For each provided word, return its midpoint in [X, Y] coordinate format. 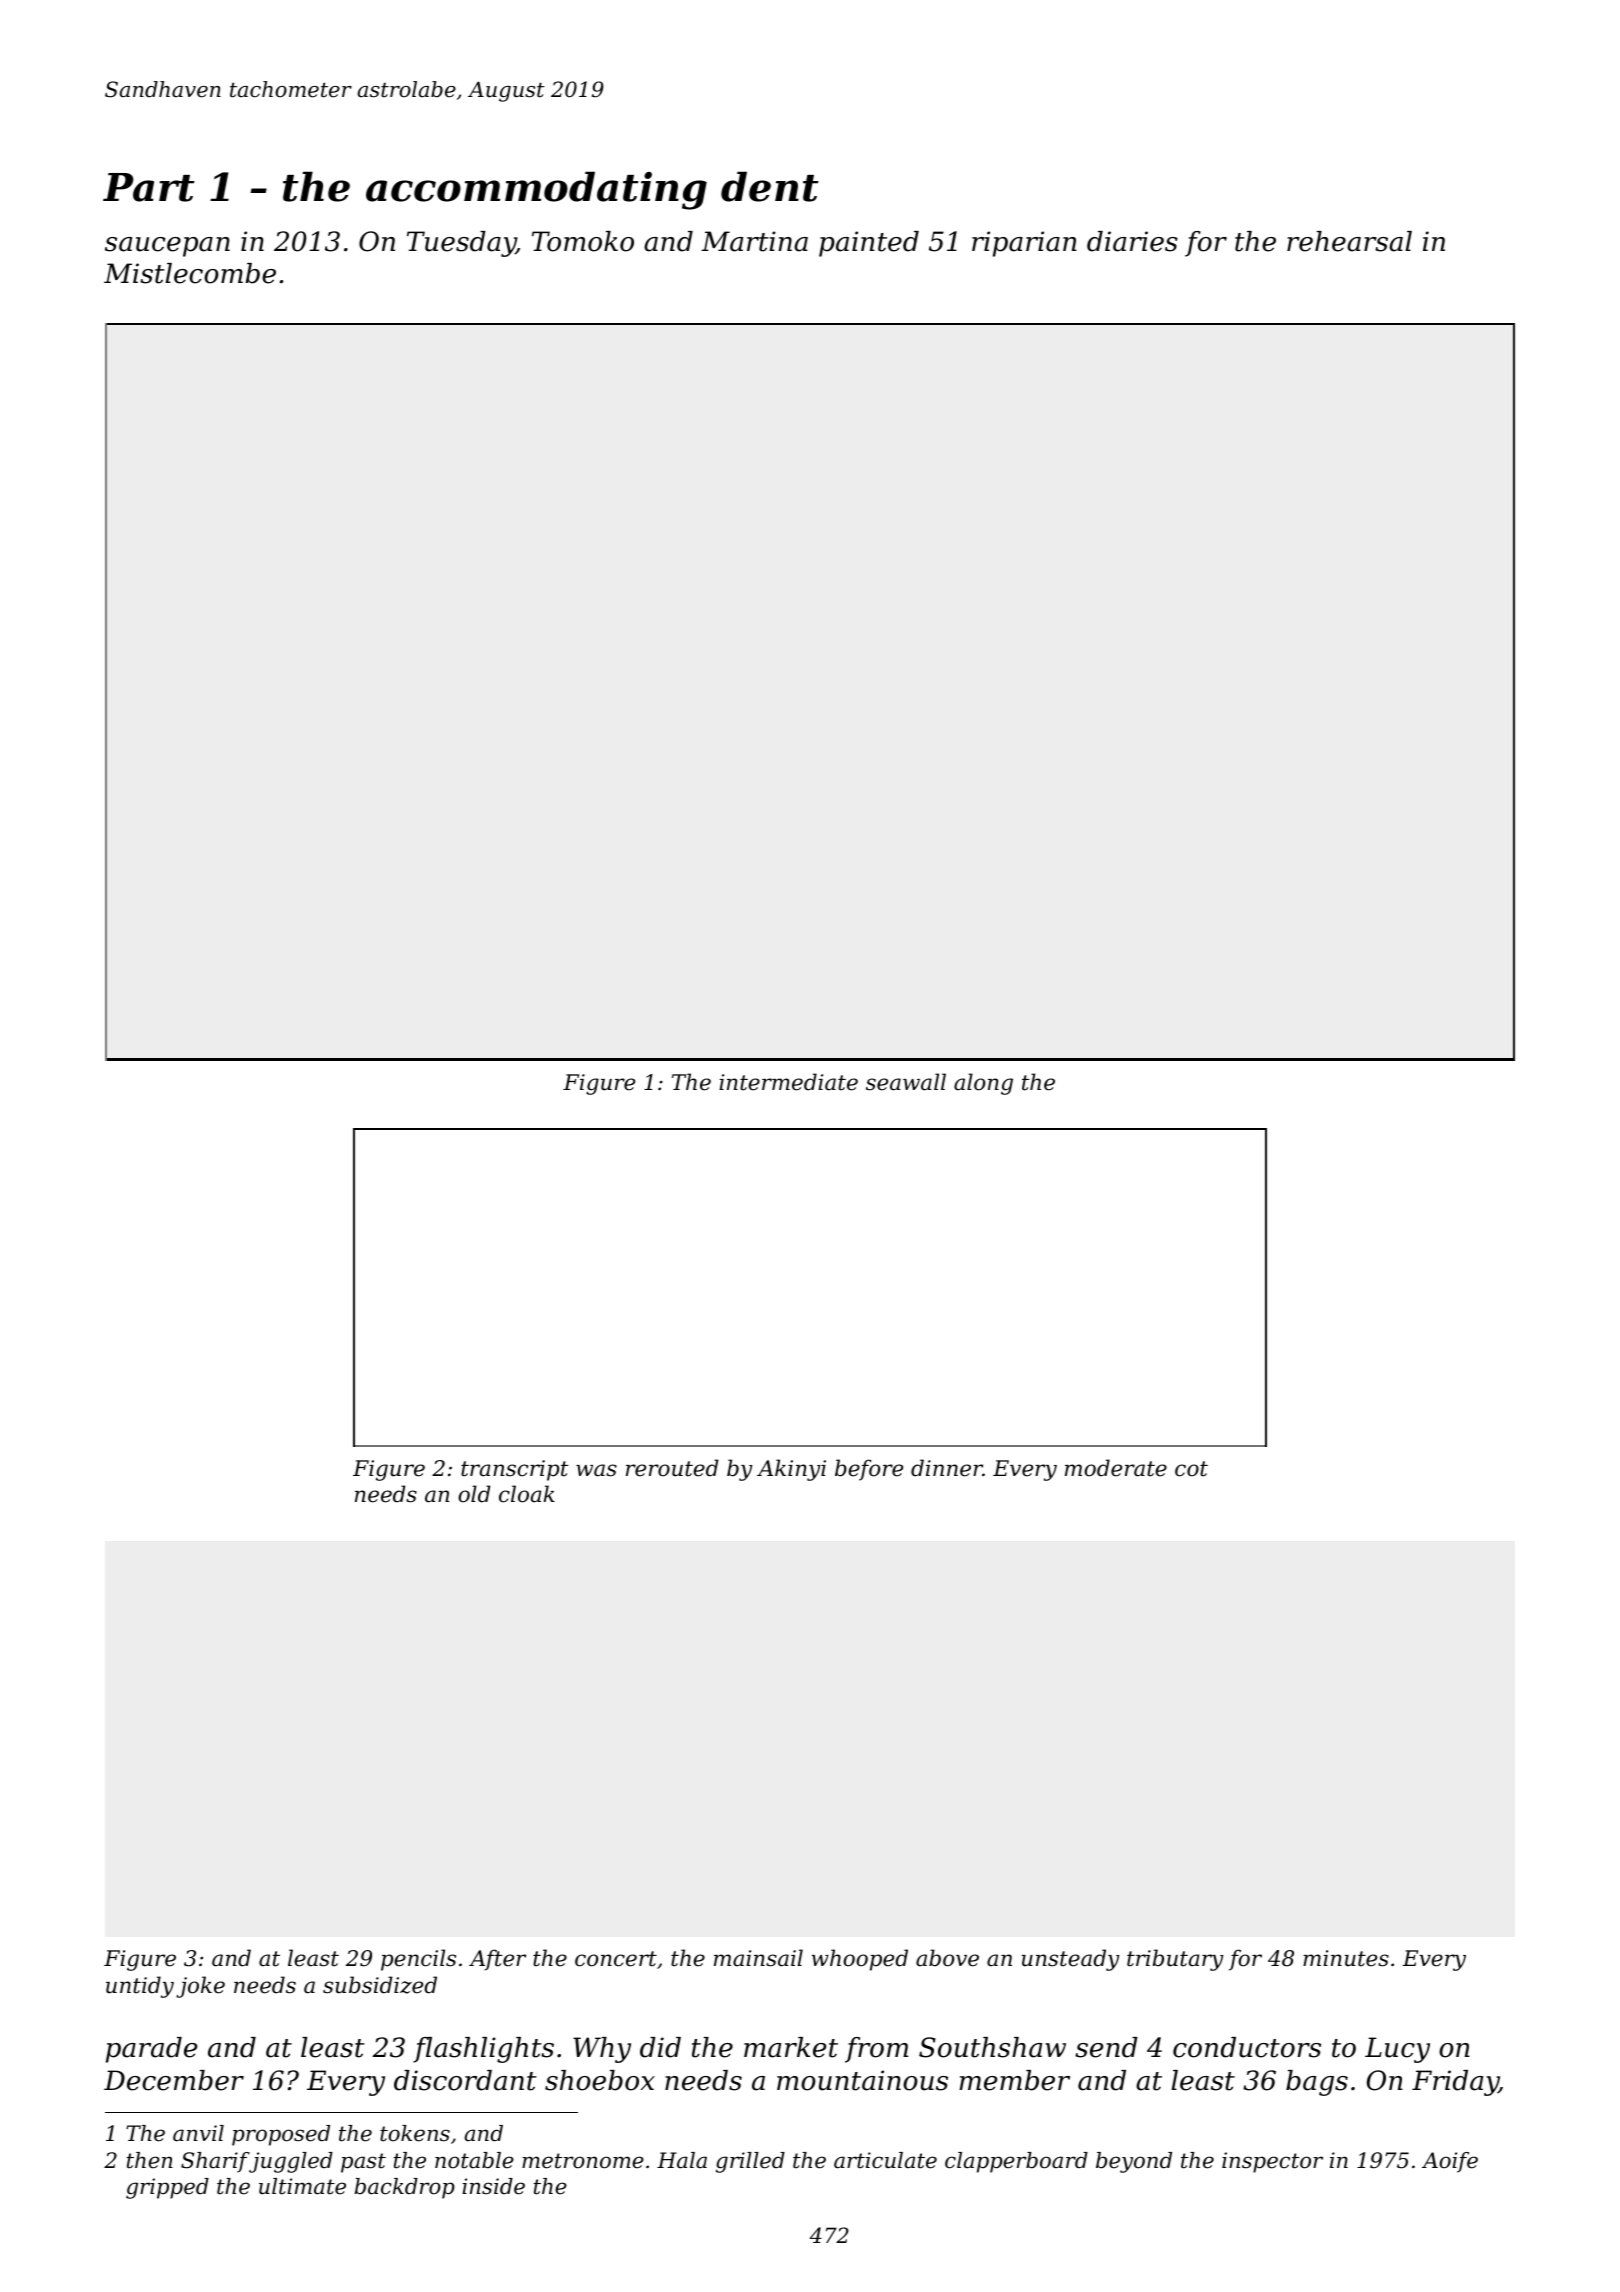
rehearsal [1349, 241]
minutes [1346, 1958]
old [474, 1494]
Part [149, 187]
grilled [750, 2162]
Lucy [1397, 2050]
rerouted [672, 1468]
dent [770, 186]
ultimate [302, 2186]
